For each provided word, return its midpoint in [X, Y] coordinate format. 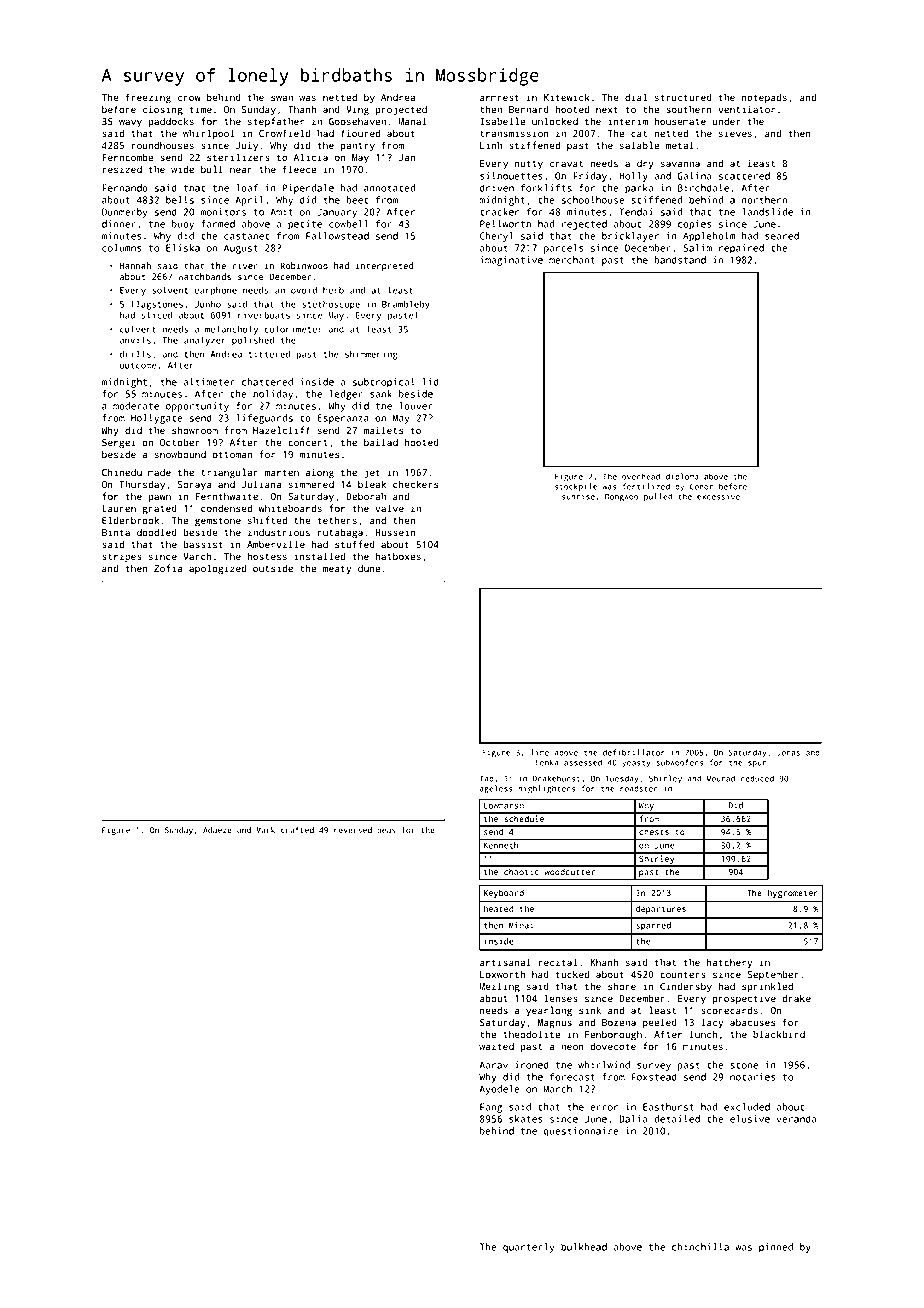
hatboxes [398, 556]
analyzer [205, 341]
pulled [658, 497]
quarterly [529, 1248]
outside [273, 568]
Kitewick [567, 97]
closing [163, 110]
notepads [764, 98]
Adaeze [217, 830]
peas [386, 831]
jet [372, 473]
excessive [718, 496]
